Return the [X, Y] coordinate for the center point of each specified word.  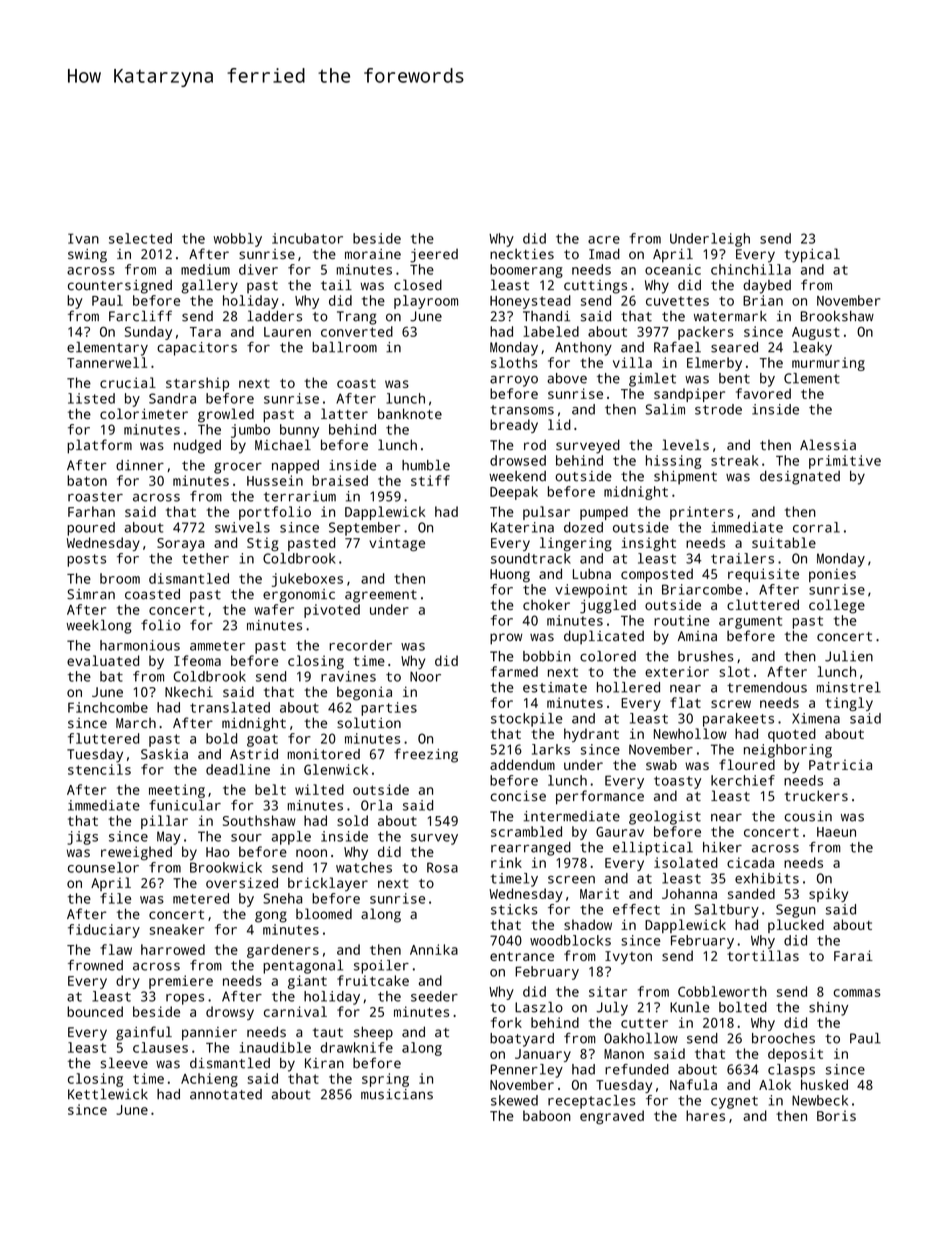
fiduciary [104, 931]
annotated [226, 1094]
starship [197, 384]
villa [632, 362]
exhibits [767, 878]
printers [702, 513]
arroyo [514, 381]
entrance [522, 956]
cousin [808, 816]
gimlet [652, 380]
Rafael [677, 347]
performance [600, 797]
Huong [510, 576]
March [136, 723]
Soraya [180, 544]
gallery [209, 286]
